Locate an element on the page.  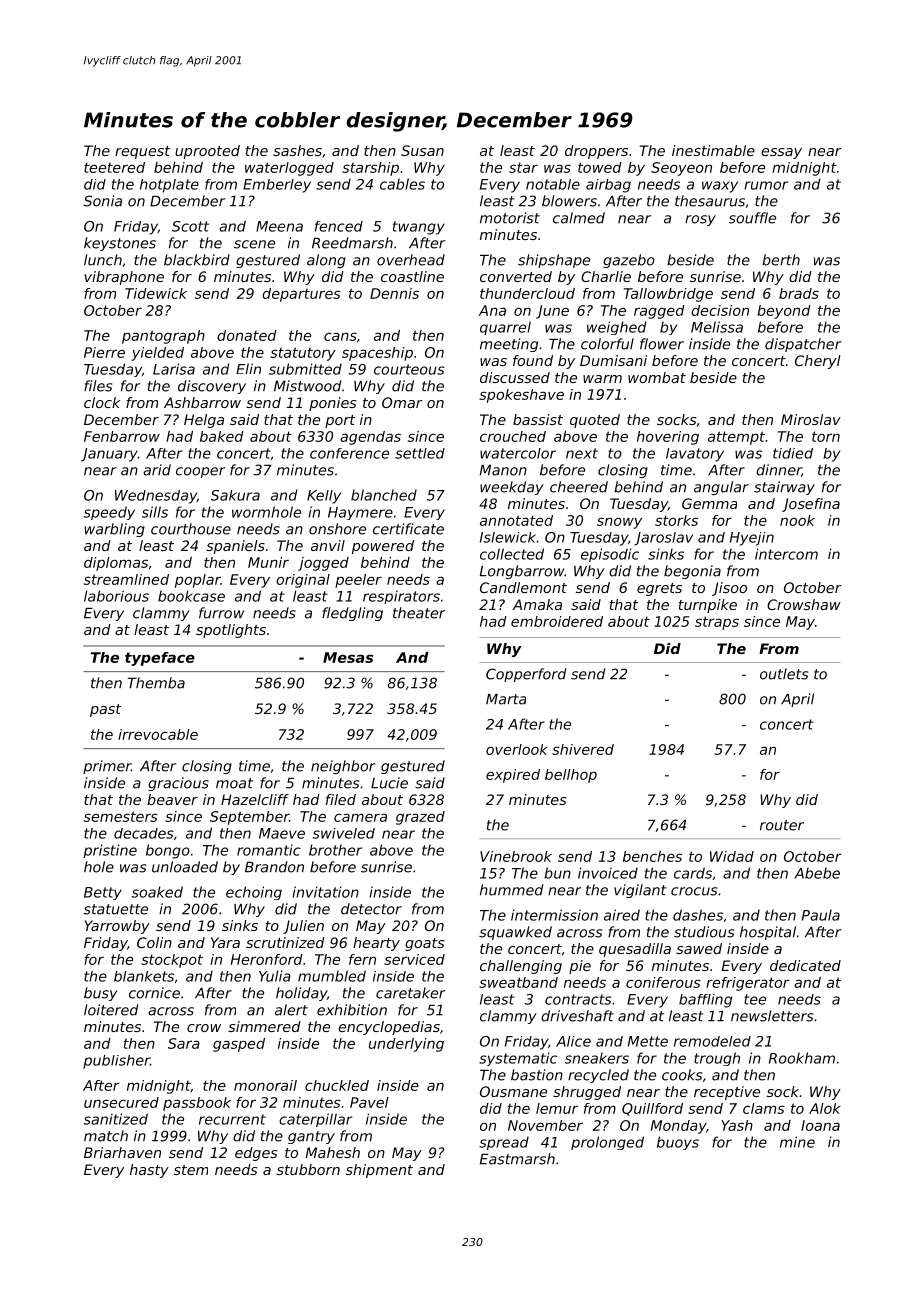
streamlined is located at coordinates (126, 579).
